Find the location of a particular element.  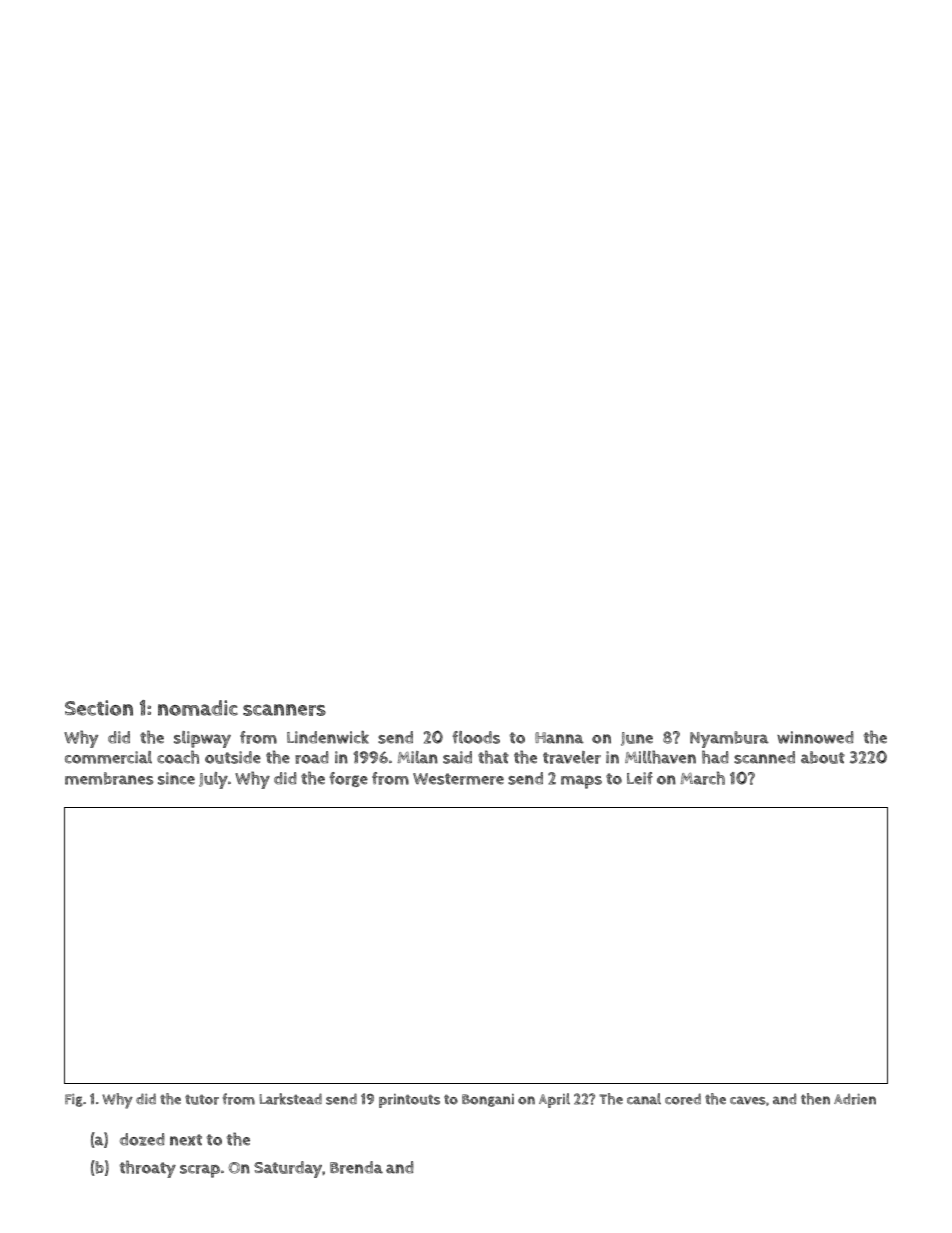

April is located at coordinates (554, 1100).
